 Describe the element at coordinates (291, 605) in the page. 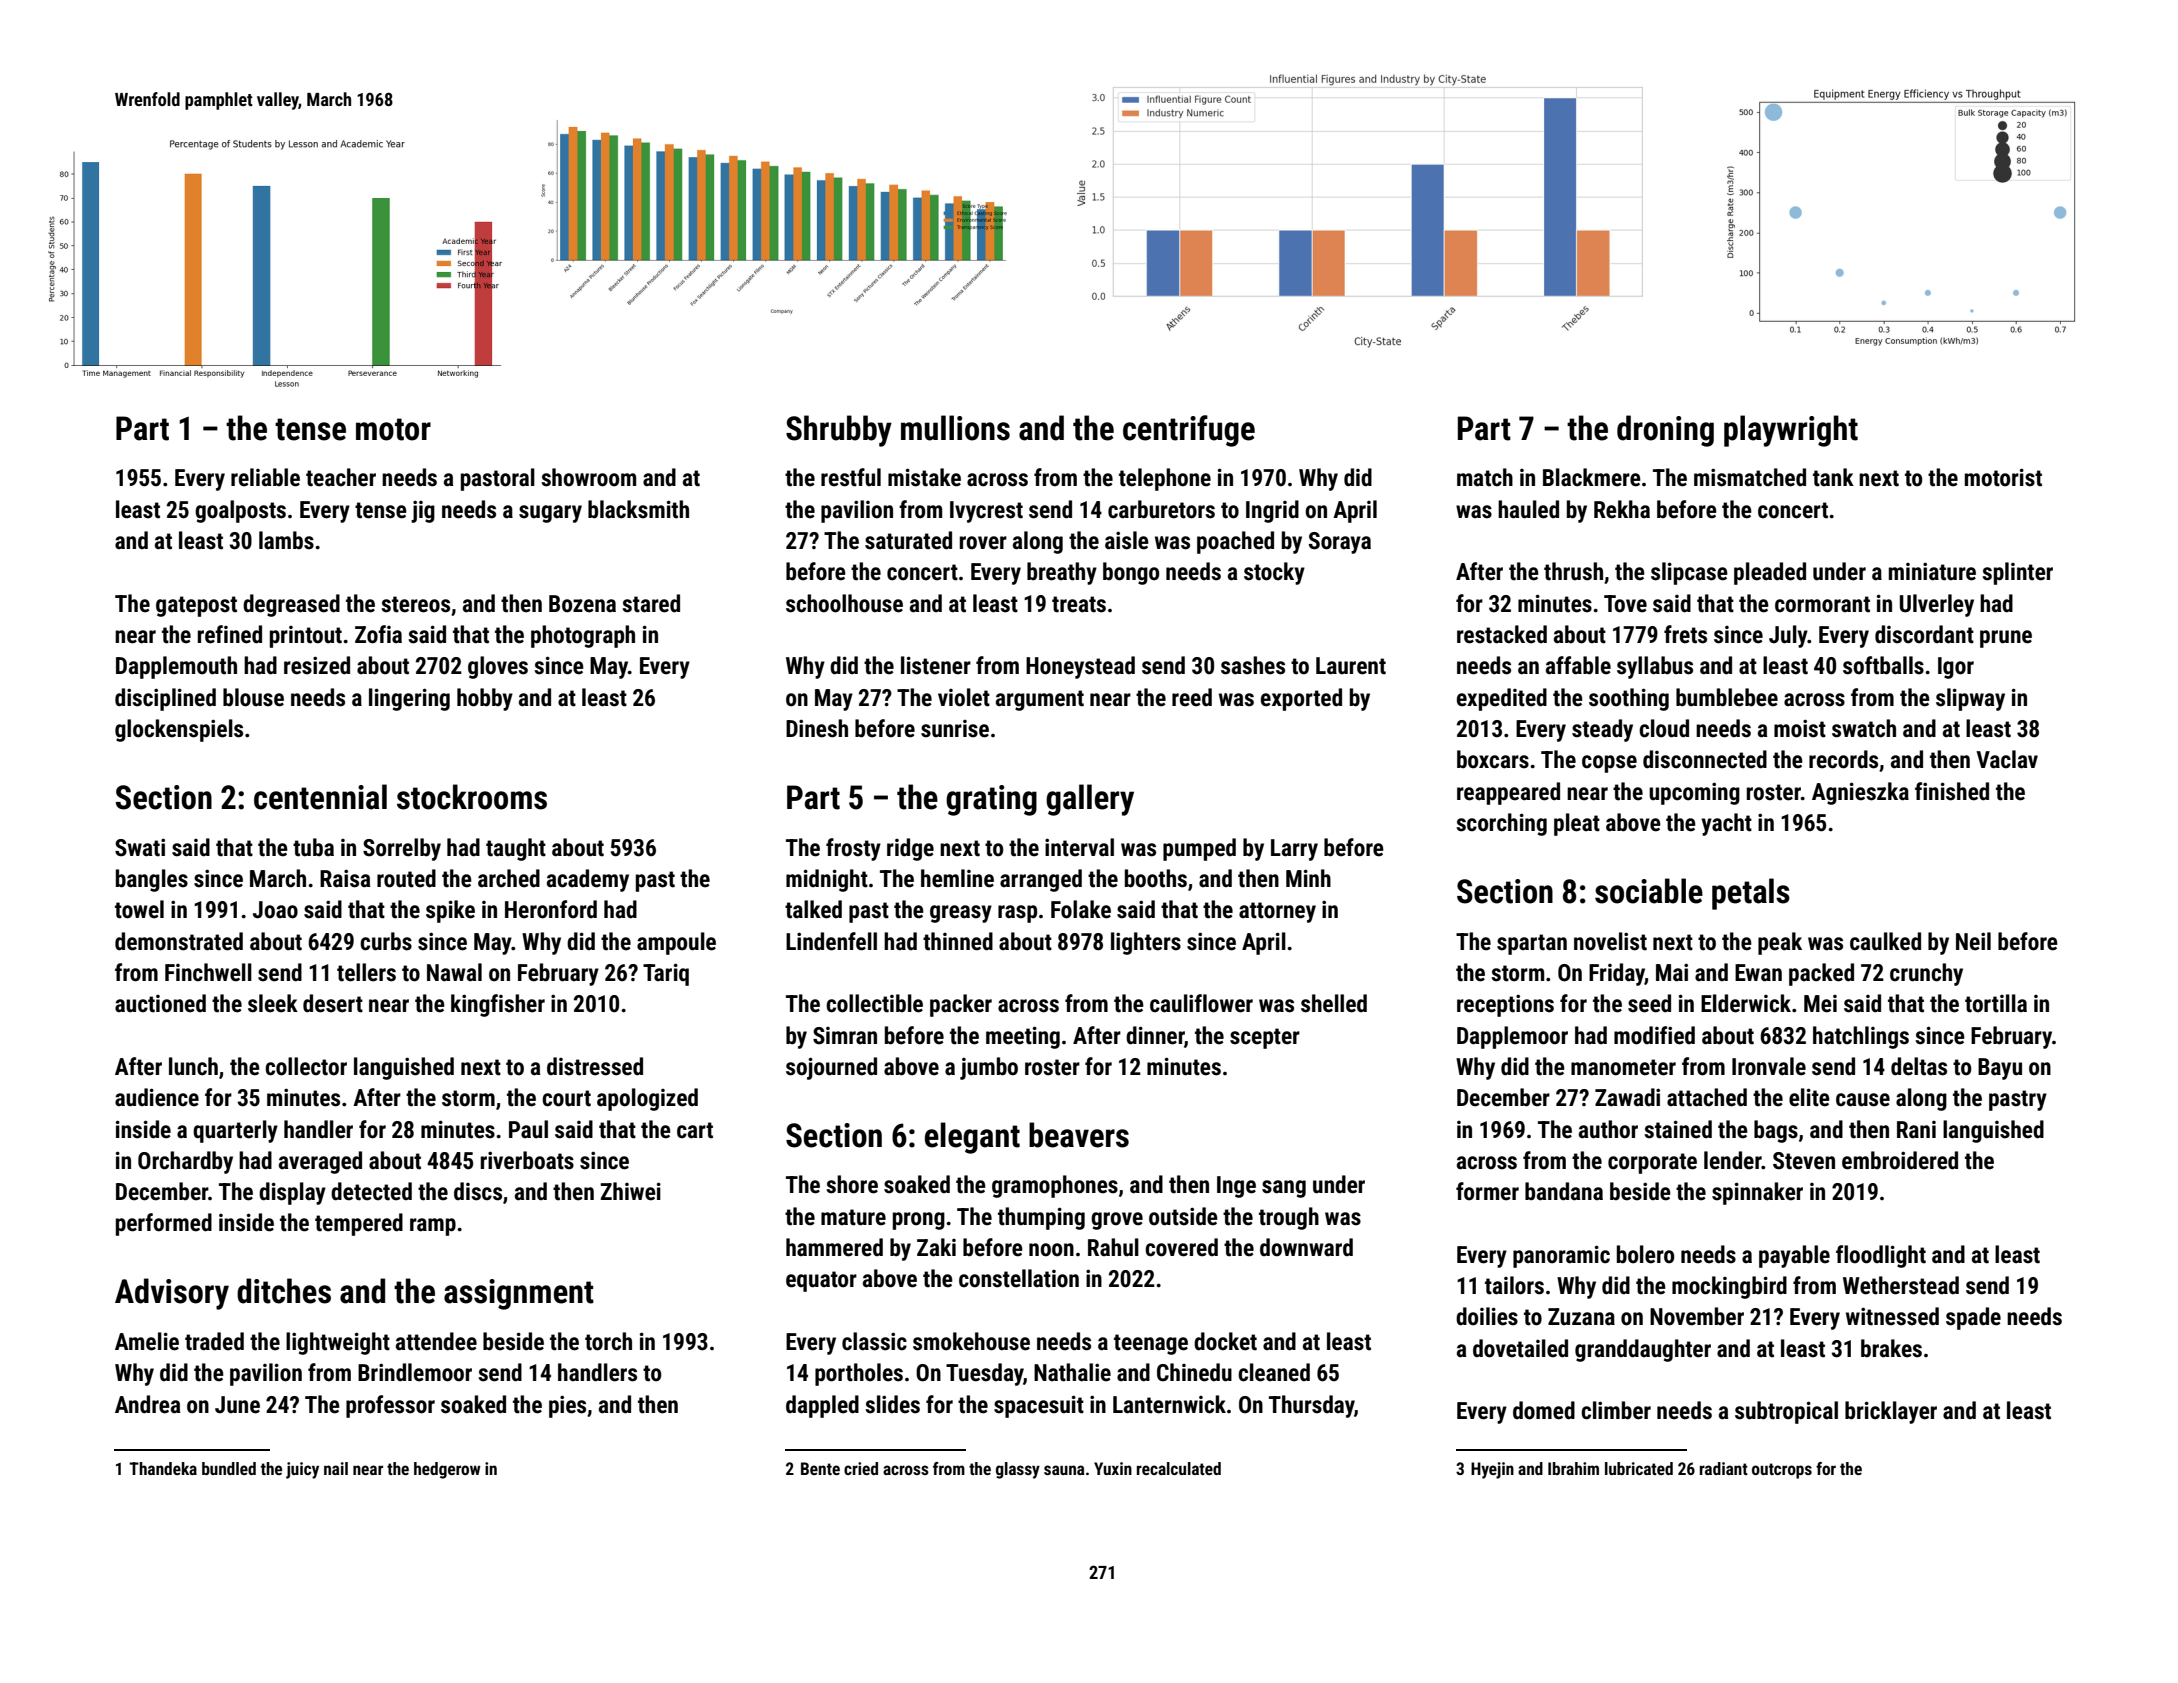

I see `degreased` at that location.
